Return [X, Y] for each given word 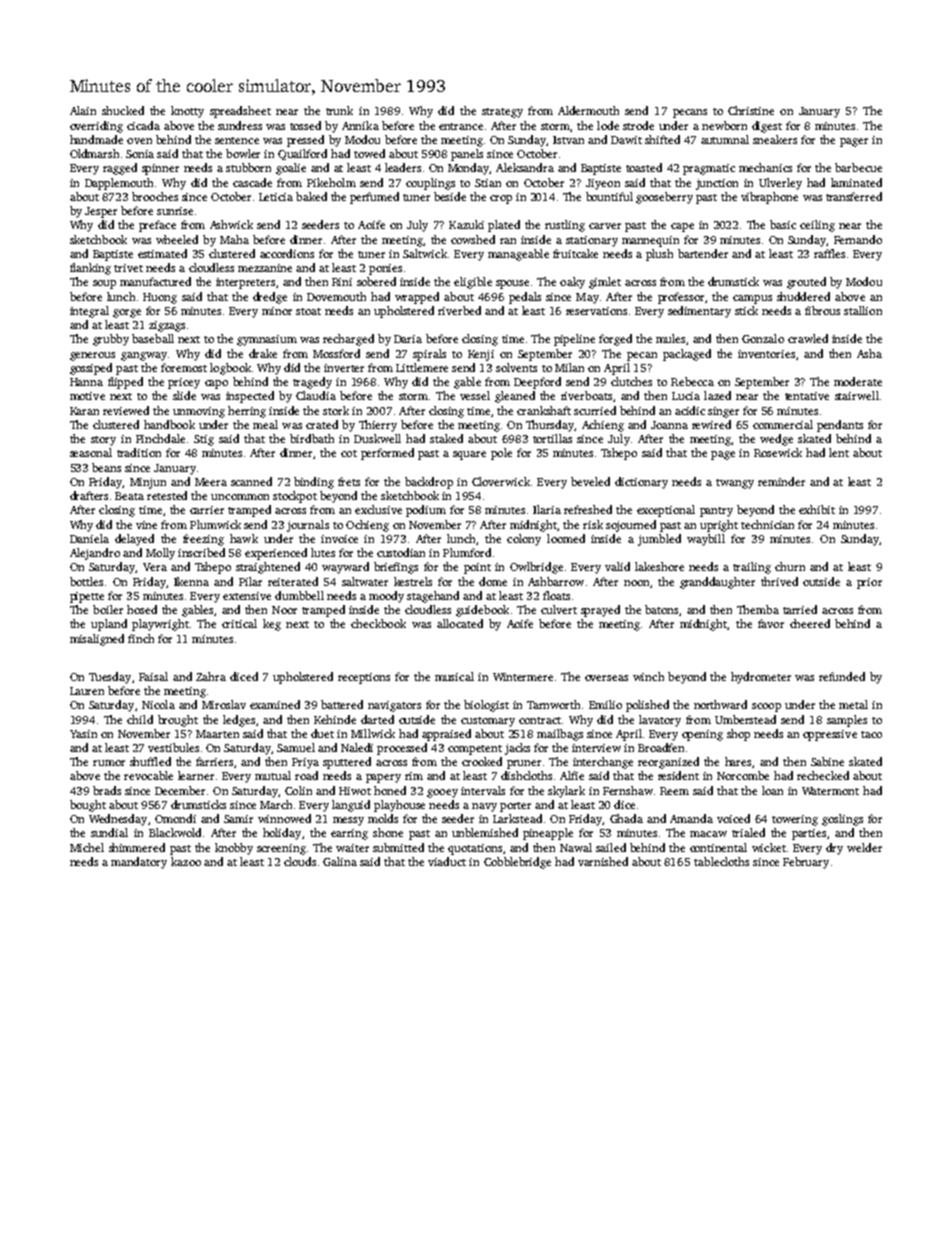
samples [847, 721]
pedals [525, 298]
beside [450, 196]
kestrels [413, 581]
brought [178, 721]
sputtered [347, 763]
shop [738, 735]
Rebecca [692, 381]
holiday [282, 834]
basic [783, 224]
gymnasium [267, 340]
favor [771, 623]
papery [383, 778]
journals [308, 526]
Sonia [140, 154]
